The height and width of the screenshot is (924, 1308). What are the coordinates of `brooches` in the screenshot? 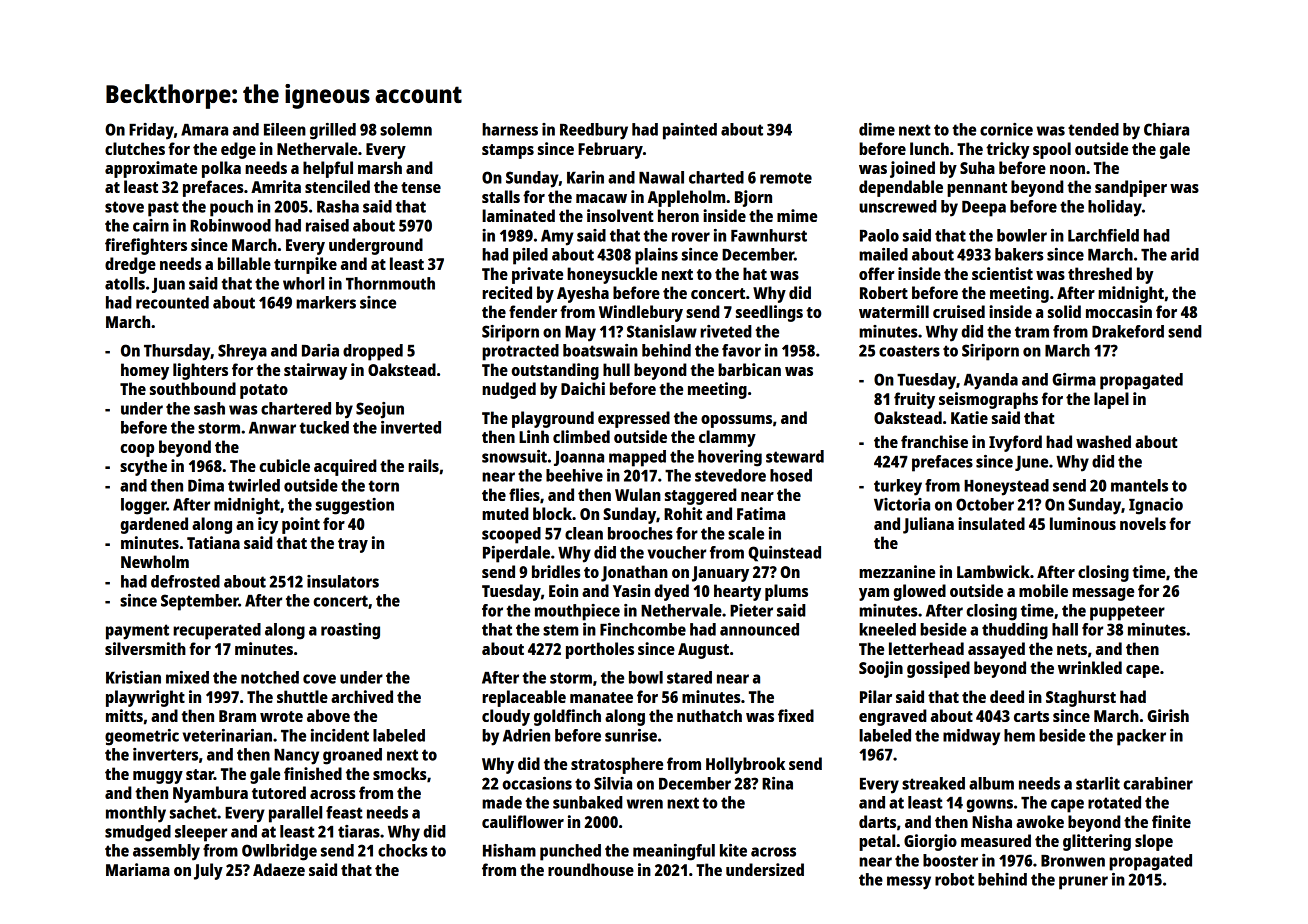 It's located at (640, 533).
